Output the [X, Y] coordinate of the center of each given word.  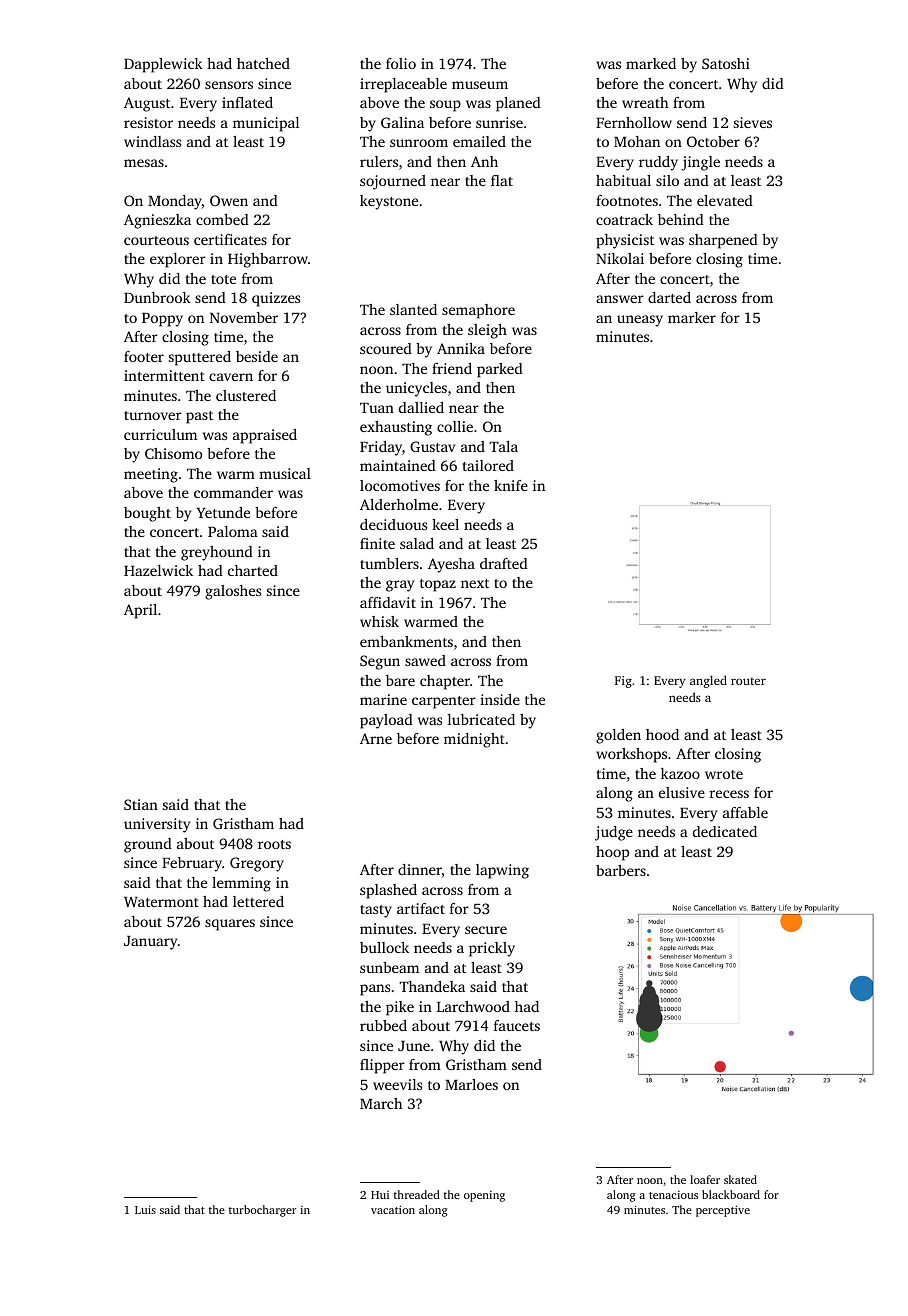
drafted [504, 563]
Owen [229, 200]
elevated [725, 200]
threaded [417, 1194]
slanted [413, 309]
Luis [145, 1209]
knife [511, 485]
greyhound [217, 553]
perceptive [723, 1211]
